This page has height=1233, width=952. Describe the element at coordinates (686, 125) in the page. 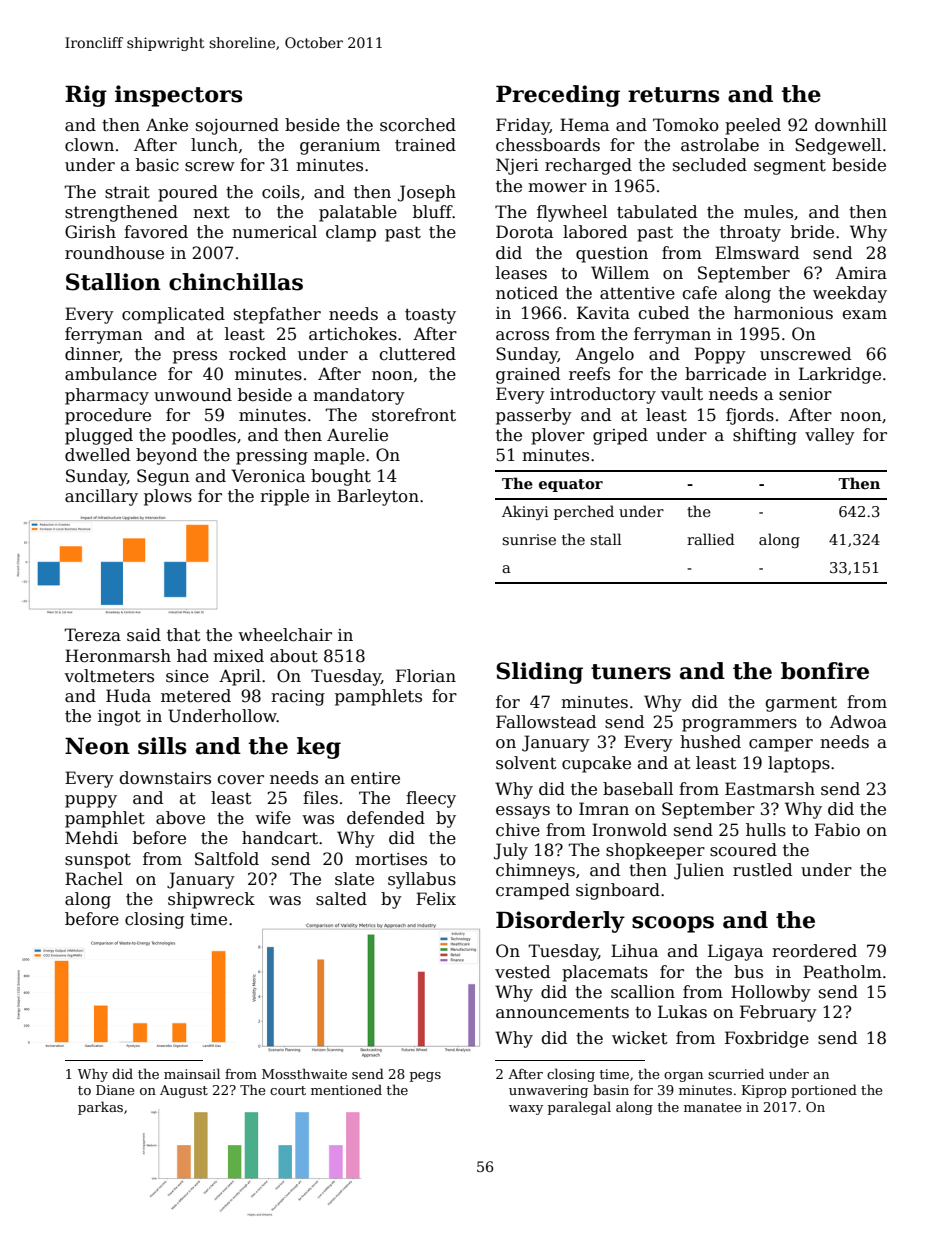

I see `Tomoko` at that location.
